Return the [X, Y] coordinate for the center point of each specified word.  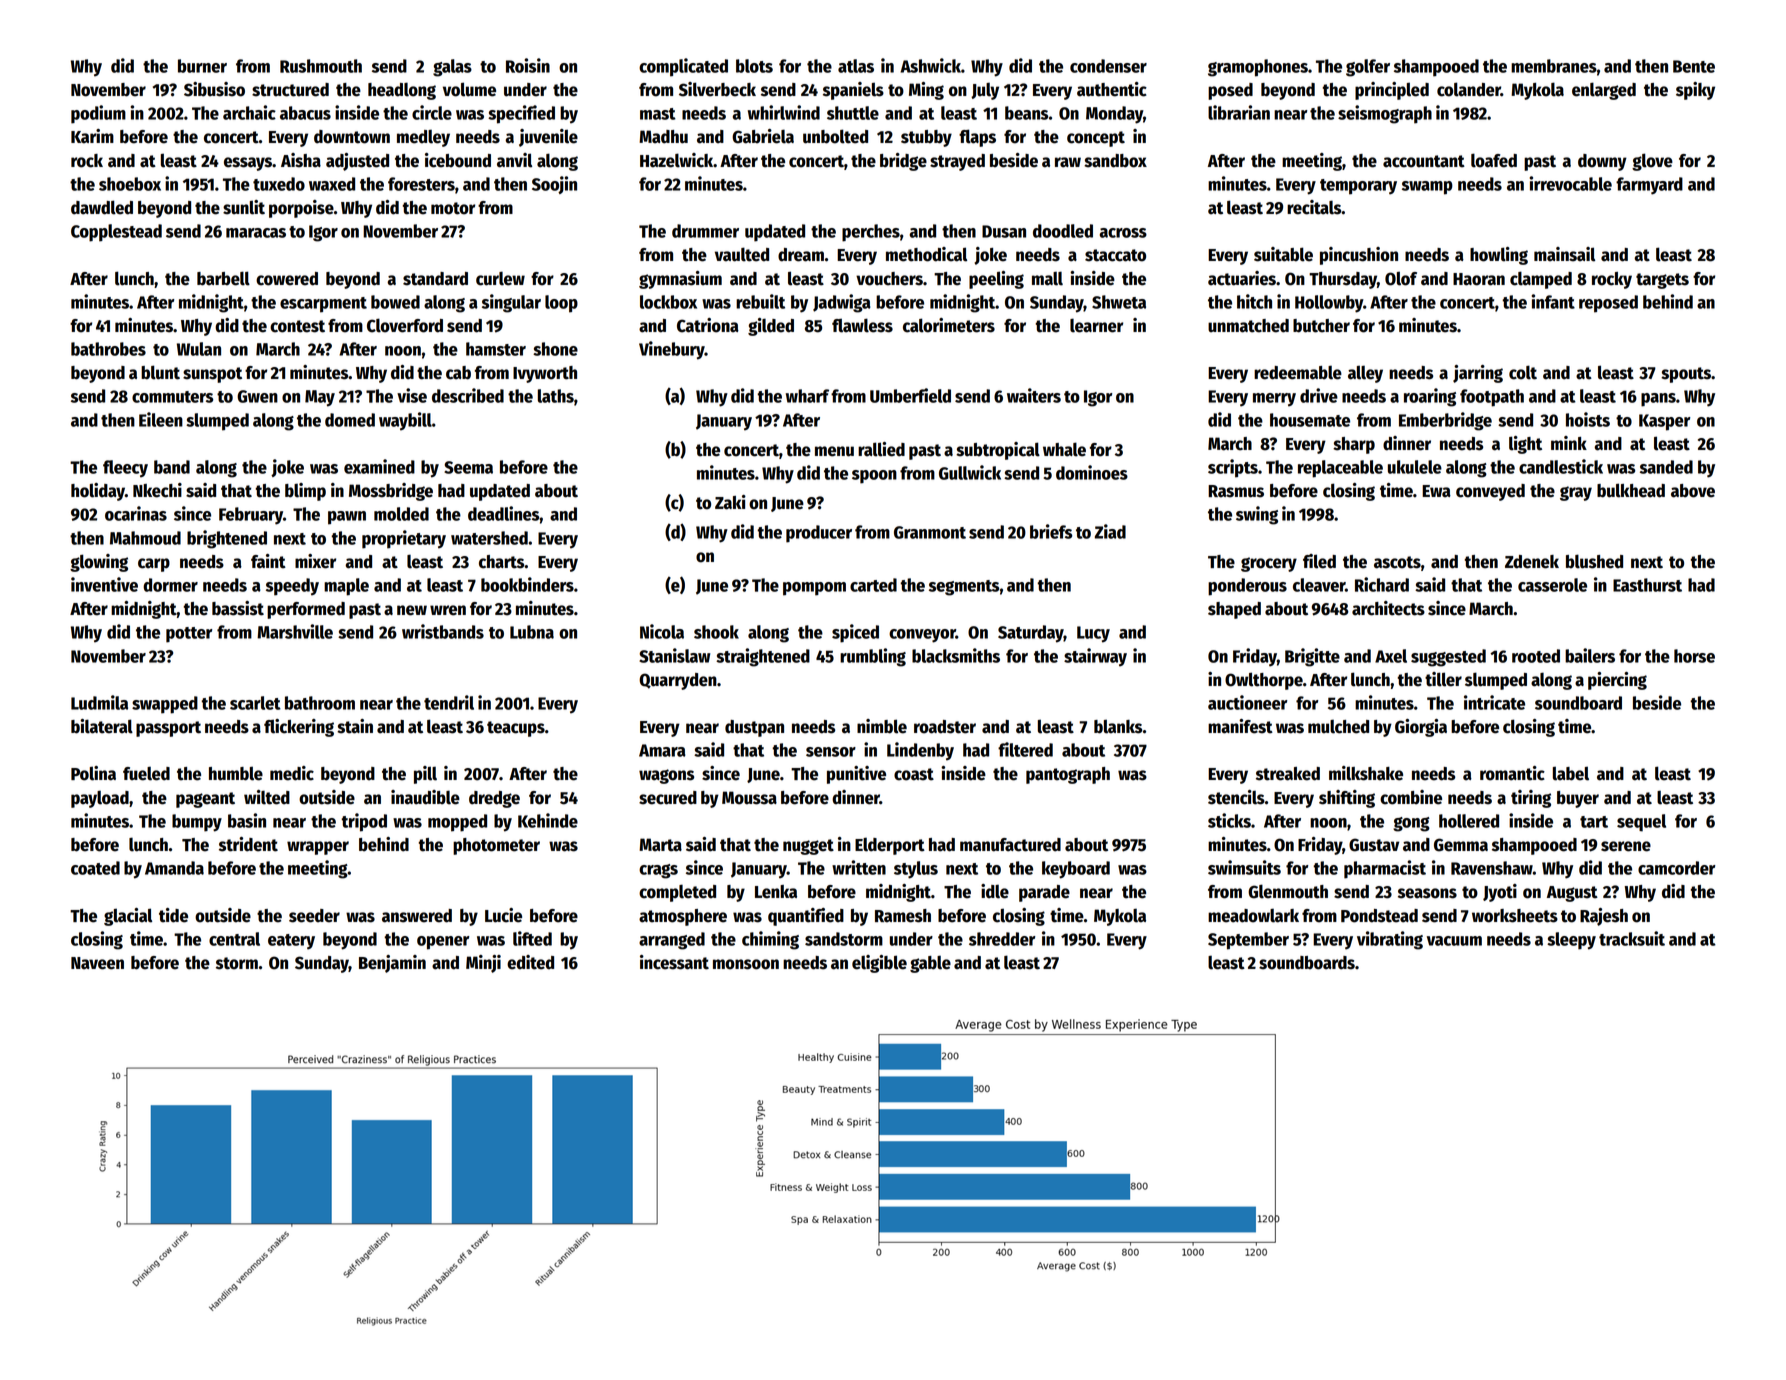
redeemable [1298, 372]
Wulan [199, 349]
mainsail [1564, 254]
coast [914, 774]
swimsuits [1244, 867]
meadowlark [1253, 915]
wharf [807, 396]
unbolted [835, 136]
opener [443, 943]
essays [248, 164]
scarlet [255, 703]
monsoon [746, 964]
